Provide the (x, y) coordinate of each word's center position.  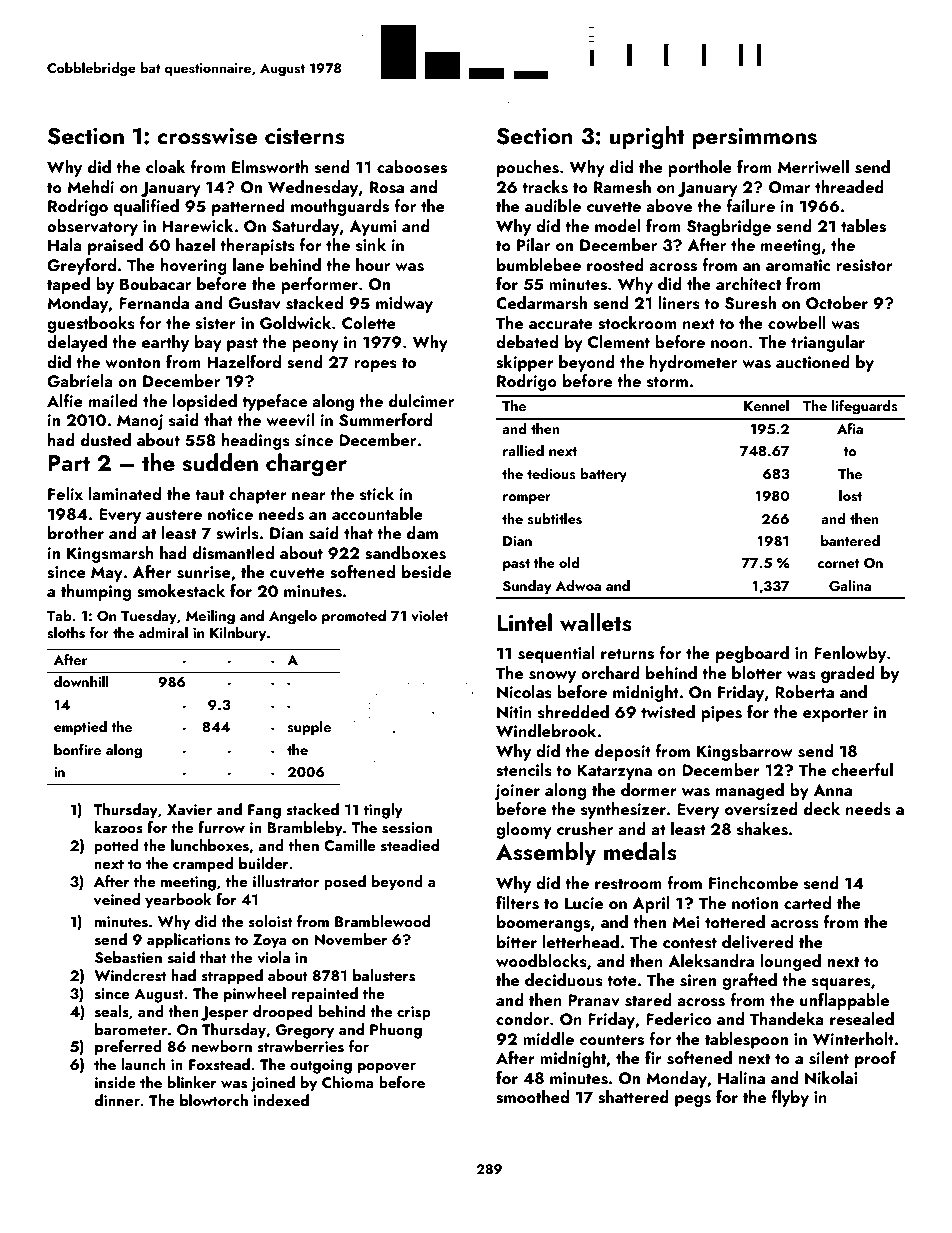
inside (115, 1082)
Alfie (65, 400)
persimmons (754, 138)
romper (527, 499)
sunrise (204, 572)
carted (807, 902)
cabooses (412, 167)
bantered (850, 540)
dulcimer (421, 400)
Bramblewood (382, 921)
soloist (270, 921)
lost (850, 496)
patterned (248, 207)
